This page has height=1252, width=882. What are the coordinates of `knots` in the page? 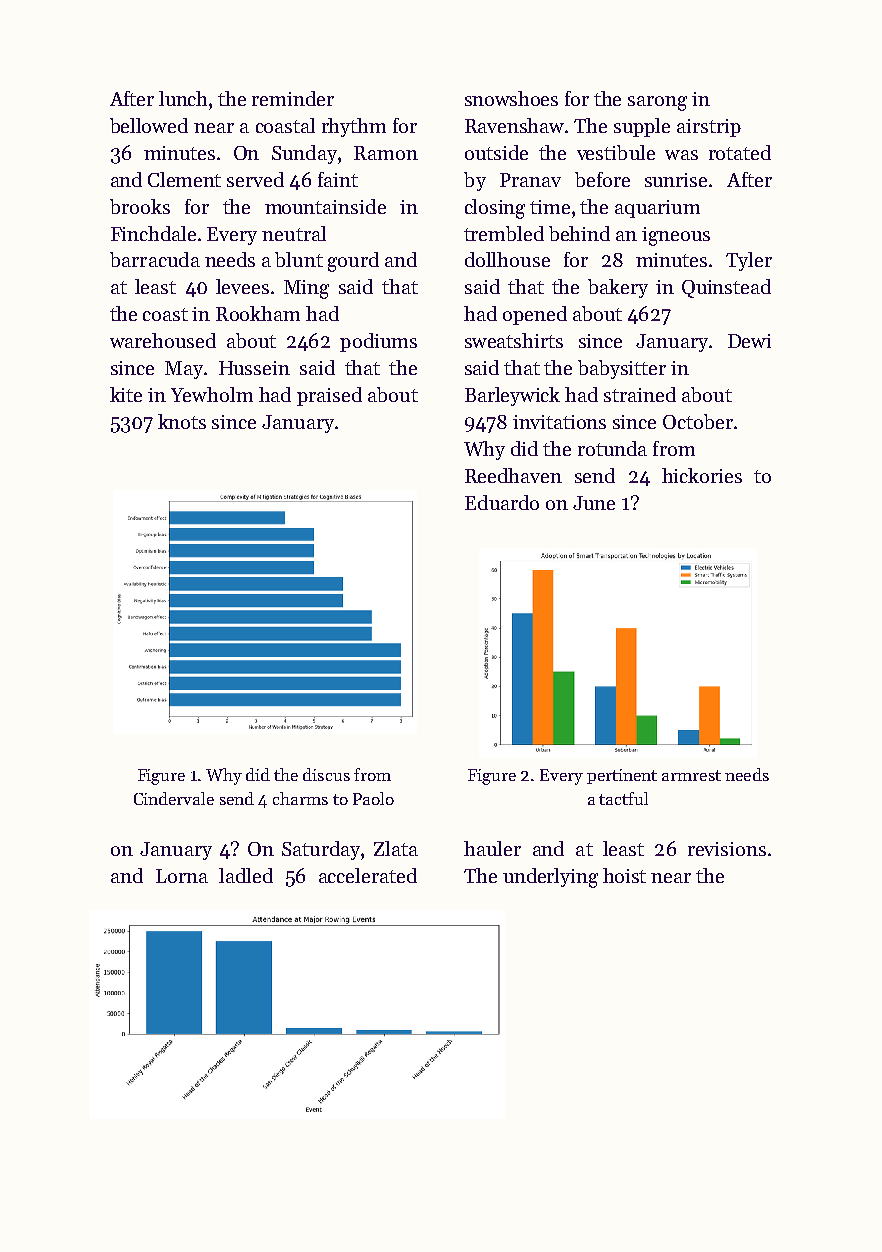 It's located at (182, 421).
